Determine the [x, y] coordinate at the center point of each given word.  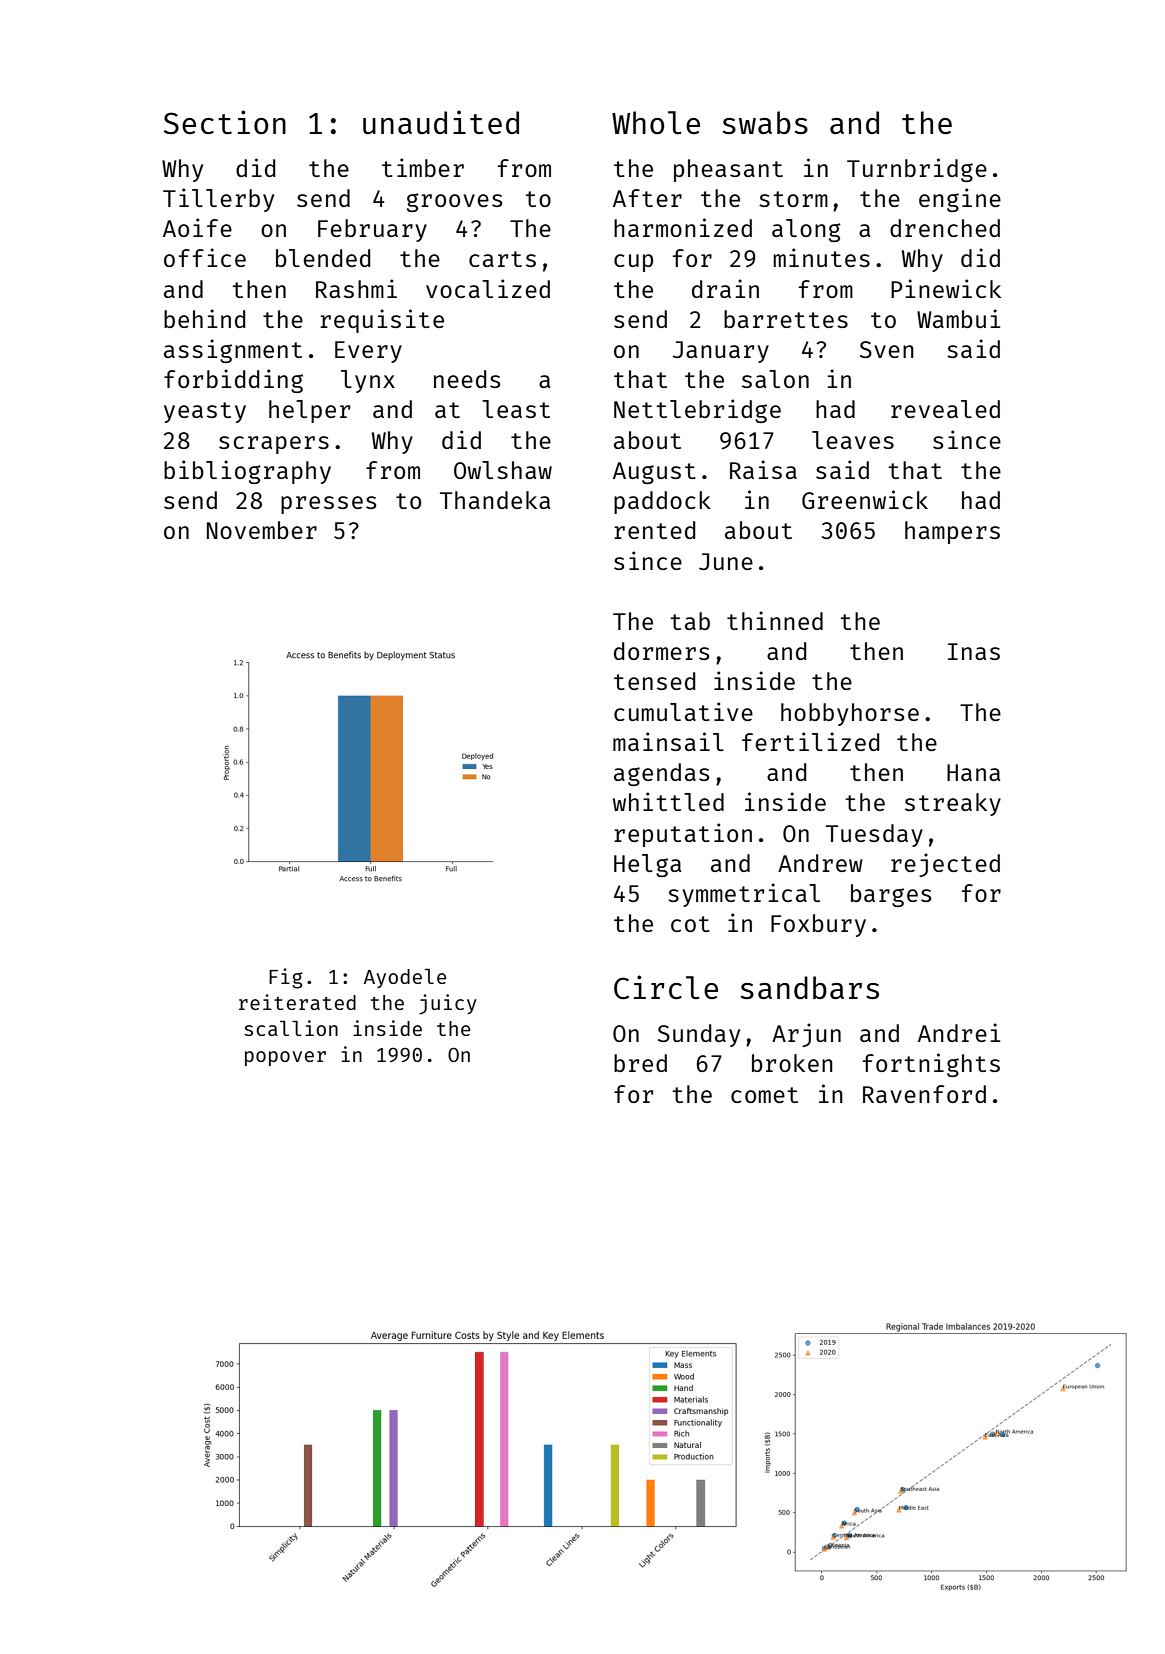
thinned [775, 620]
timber [423, 167]
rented [654, 530]
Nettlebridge [697, 411]
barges [891, 895]
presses [328, 505]
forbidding [233, 381]
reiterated [297, 1002]
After [647, 198]
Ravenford [924, 1094]
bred [640, 1063]
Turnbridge [917, 170]
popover [285, 1058]
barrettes [786, 319]
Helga [647, 865]
